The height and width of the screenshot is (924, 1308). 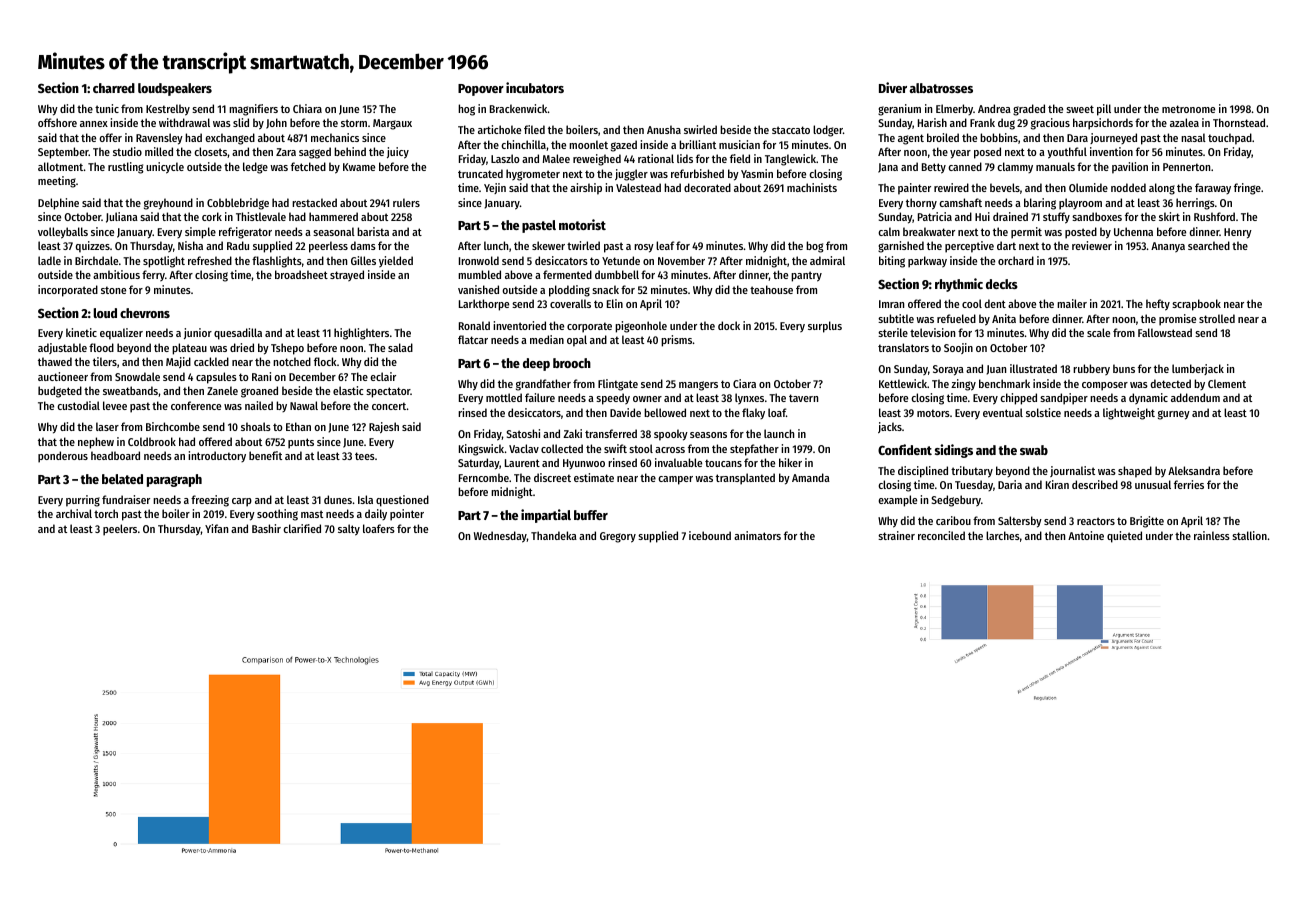 I want to click on Popover, so click(x=481, y=90).
